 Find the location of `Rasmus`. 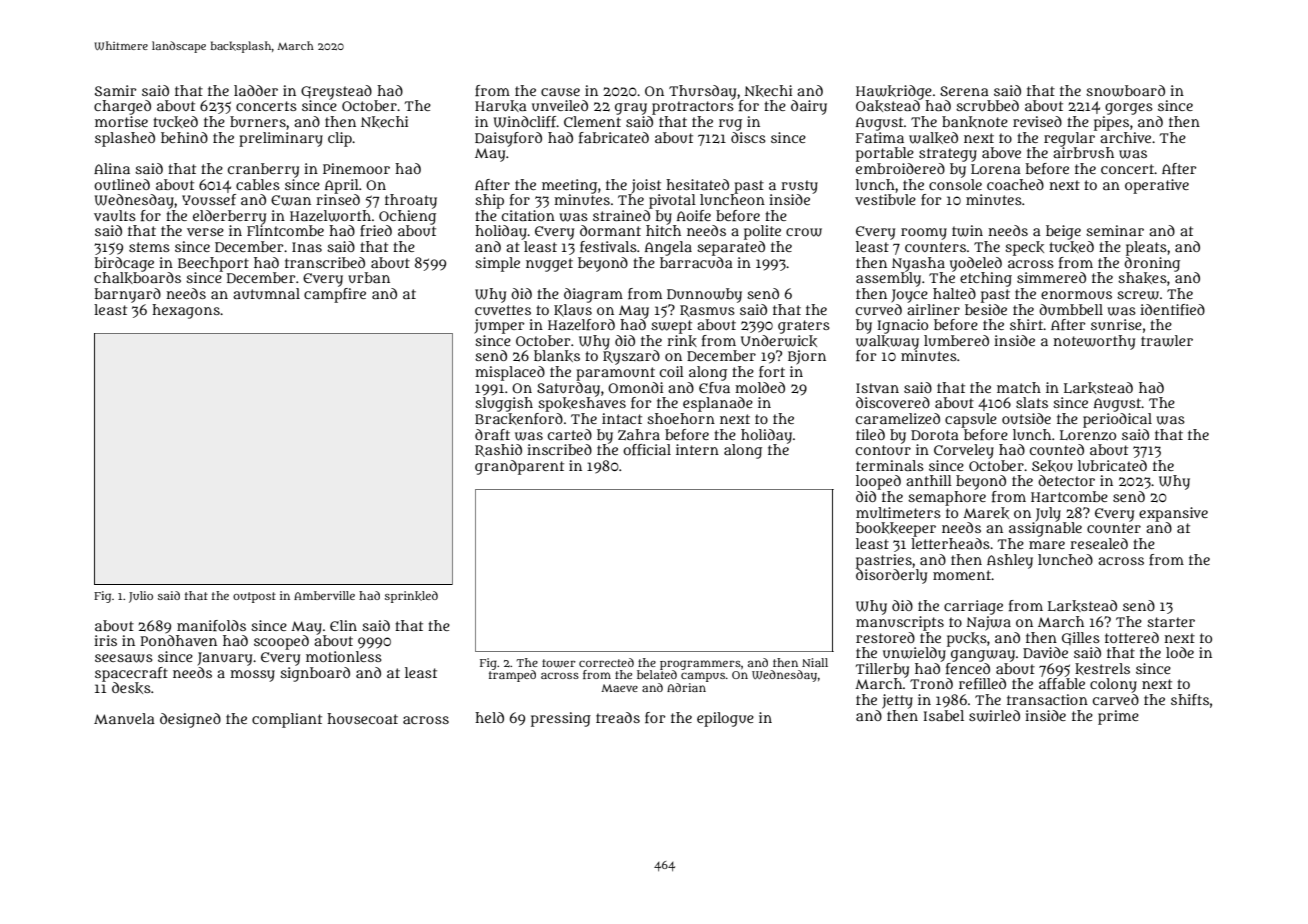

Rasmus is located at coordinates (707, 311).
